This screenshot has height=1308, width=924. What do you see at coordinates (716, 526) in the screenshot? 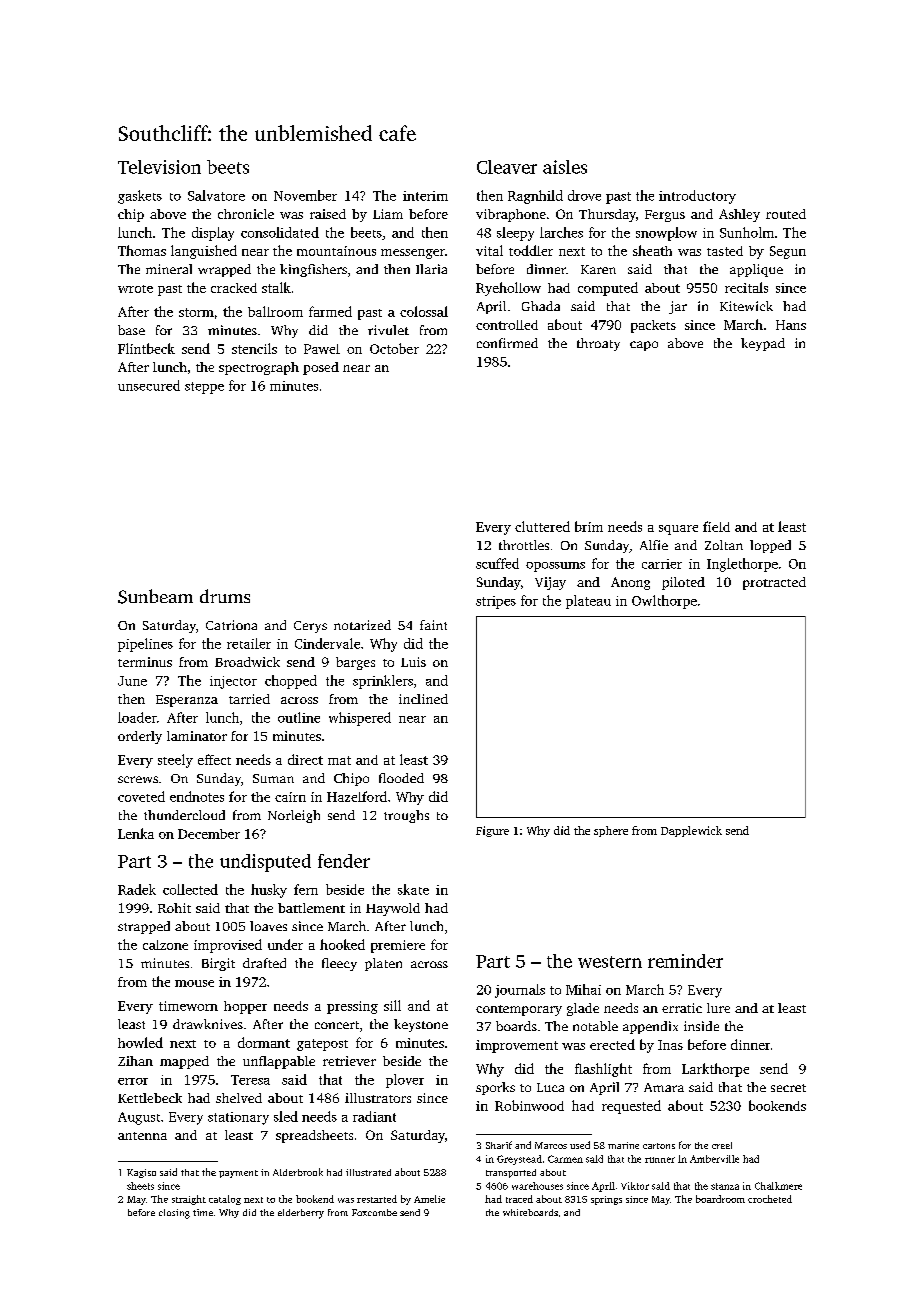
I see `field` at bounding box center [716, 526].
